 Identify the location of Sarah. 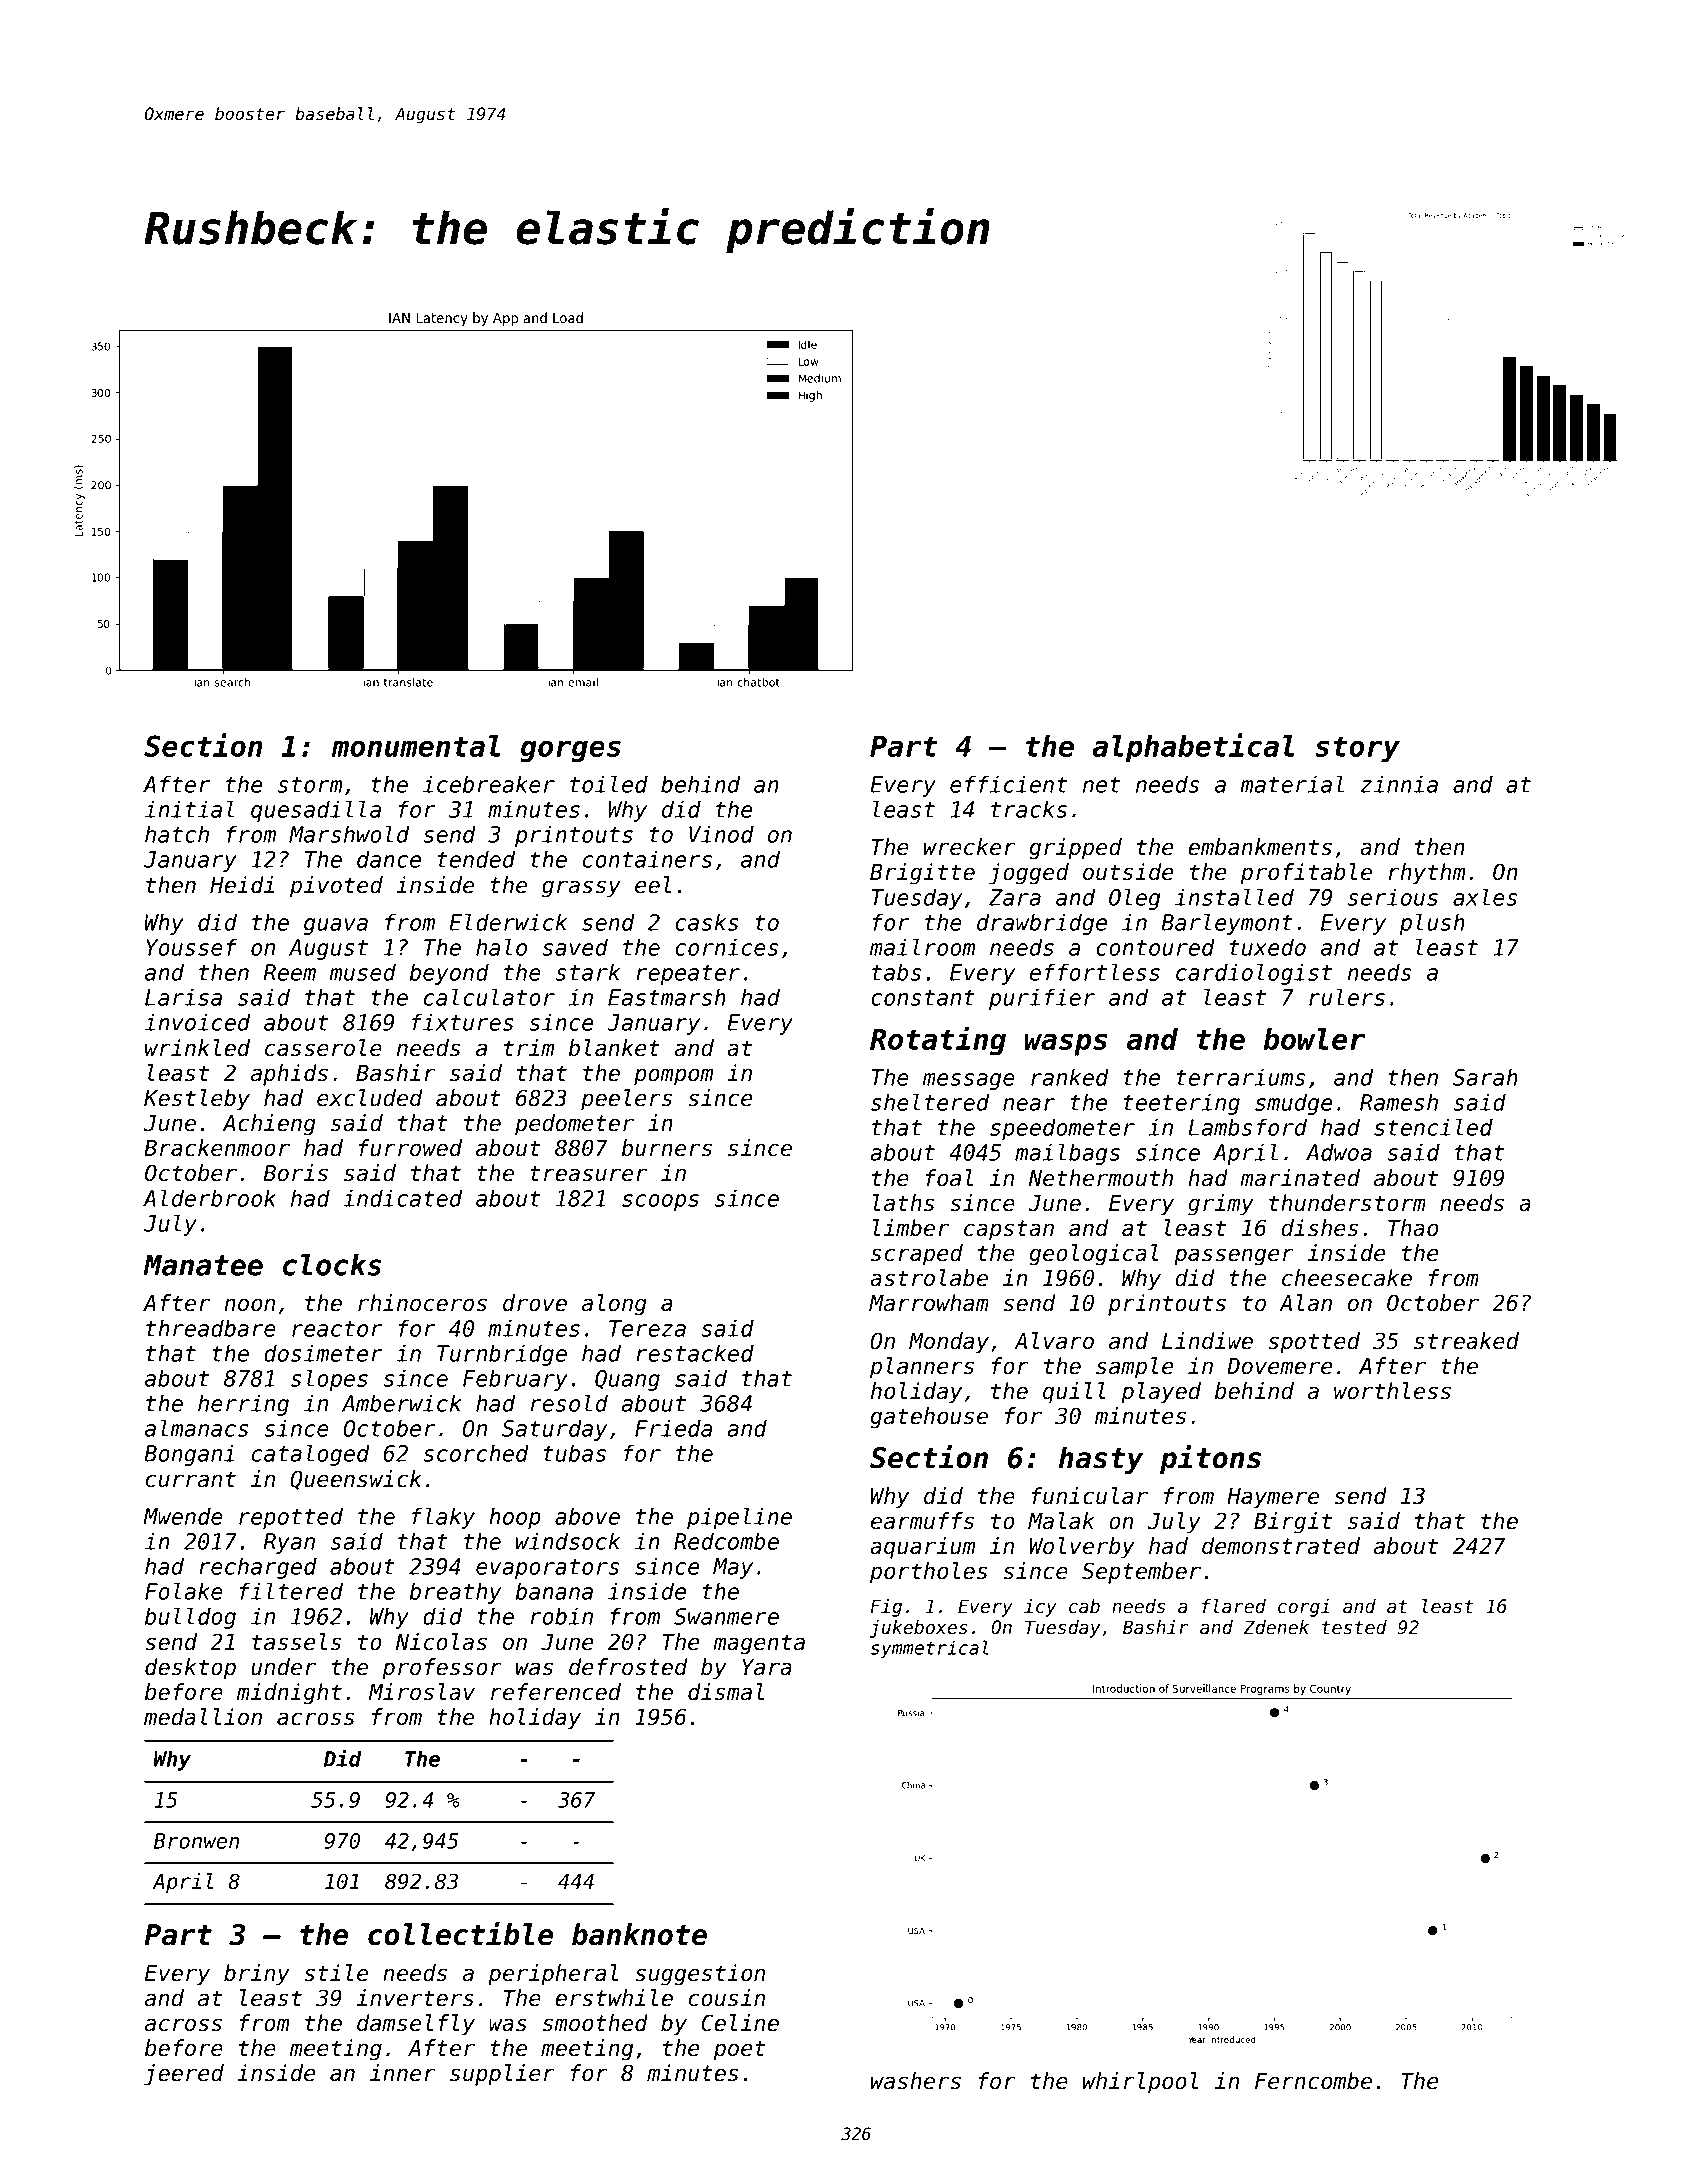
(1485, 1077).
